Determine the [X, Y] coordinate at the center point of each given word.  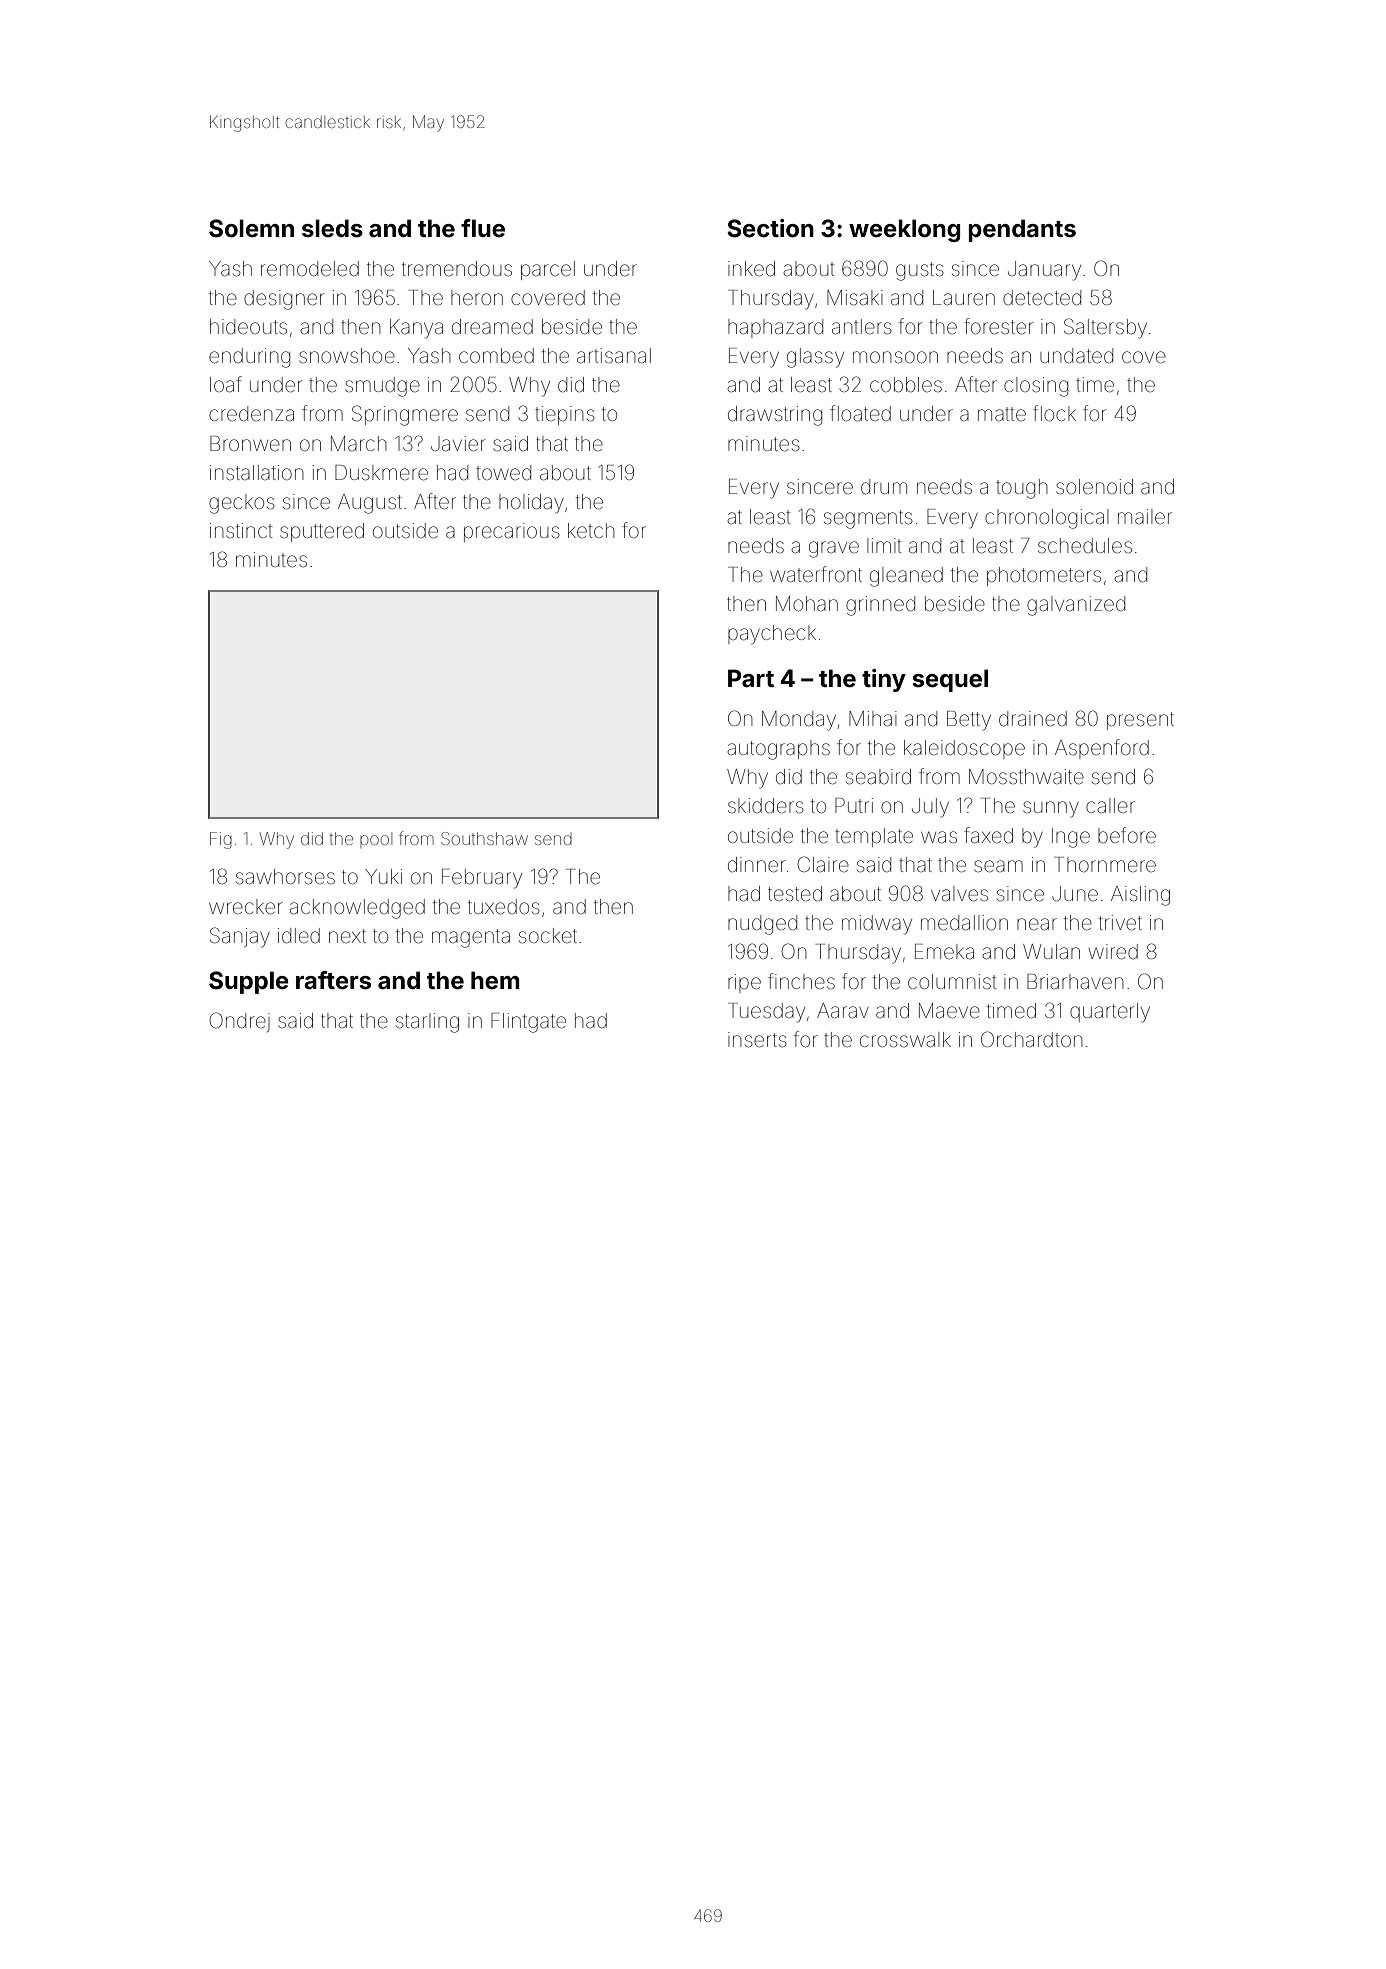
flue [483, 228]
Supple [249, 982]
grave [834, 549]
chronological [1046, 519]
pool [376, 840]
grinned [880, 606]
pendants [1022, 230]
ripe [744, 983]
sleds [332, 228]
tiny [884, 680]
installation [256, 472]
